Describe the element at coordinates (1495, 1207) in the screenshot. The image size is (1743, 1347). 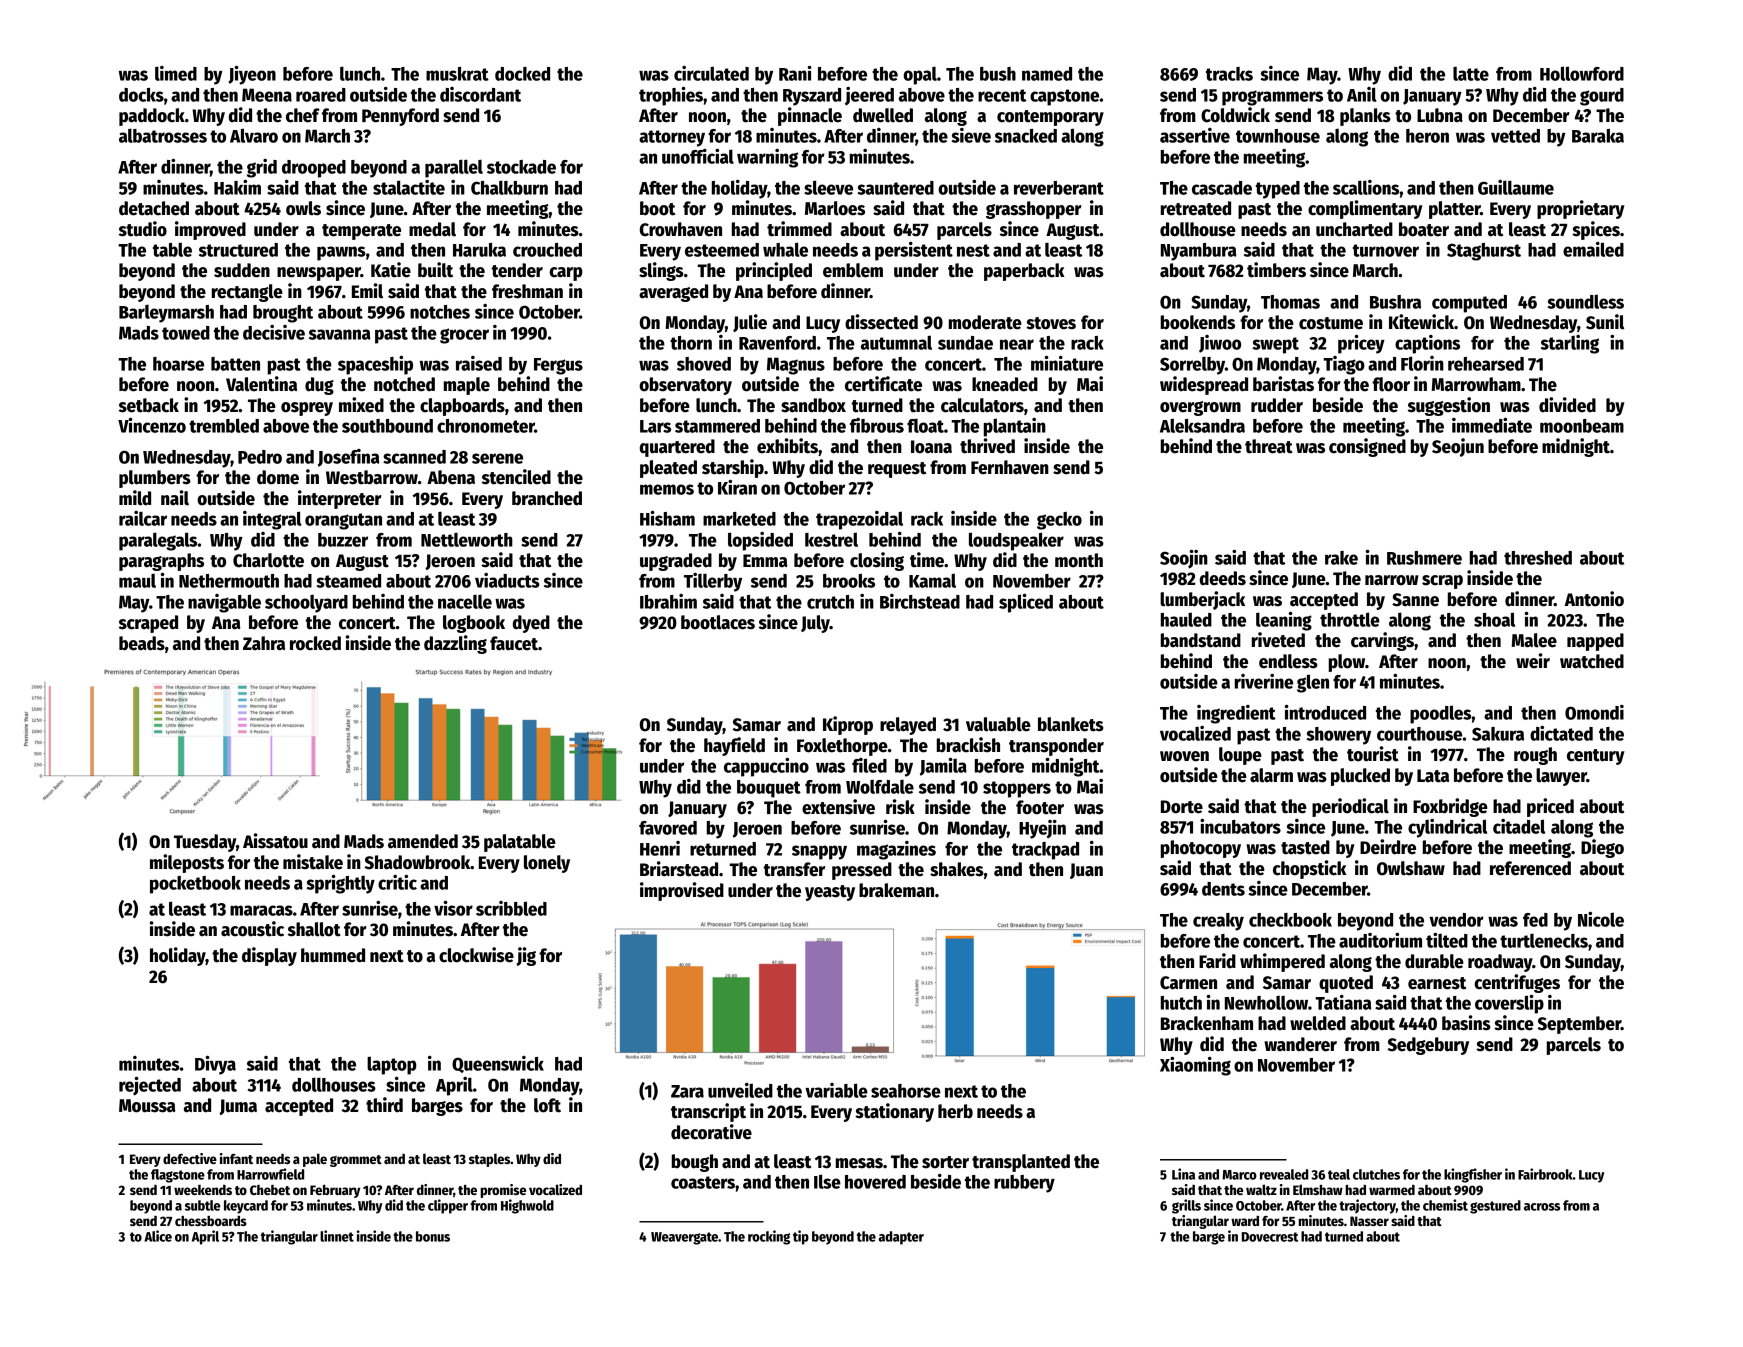
I see `gestured` at that location.
